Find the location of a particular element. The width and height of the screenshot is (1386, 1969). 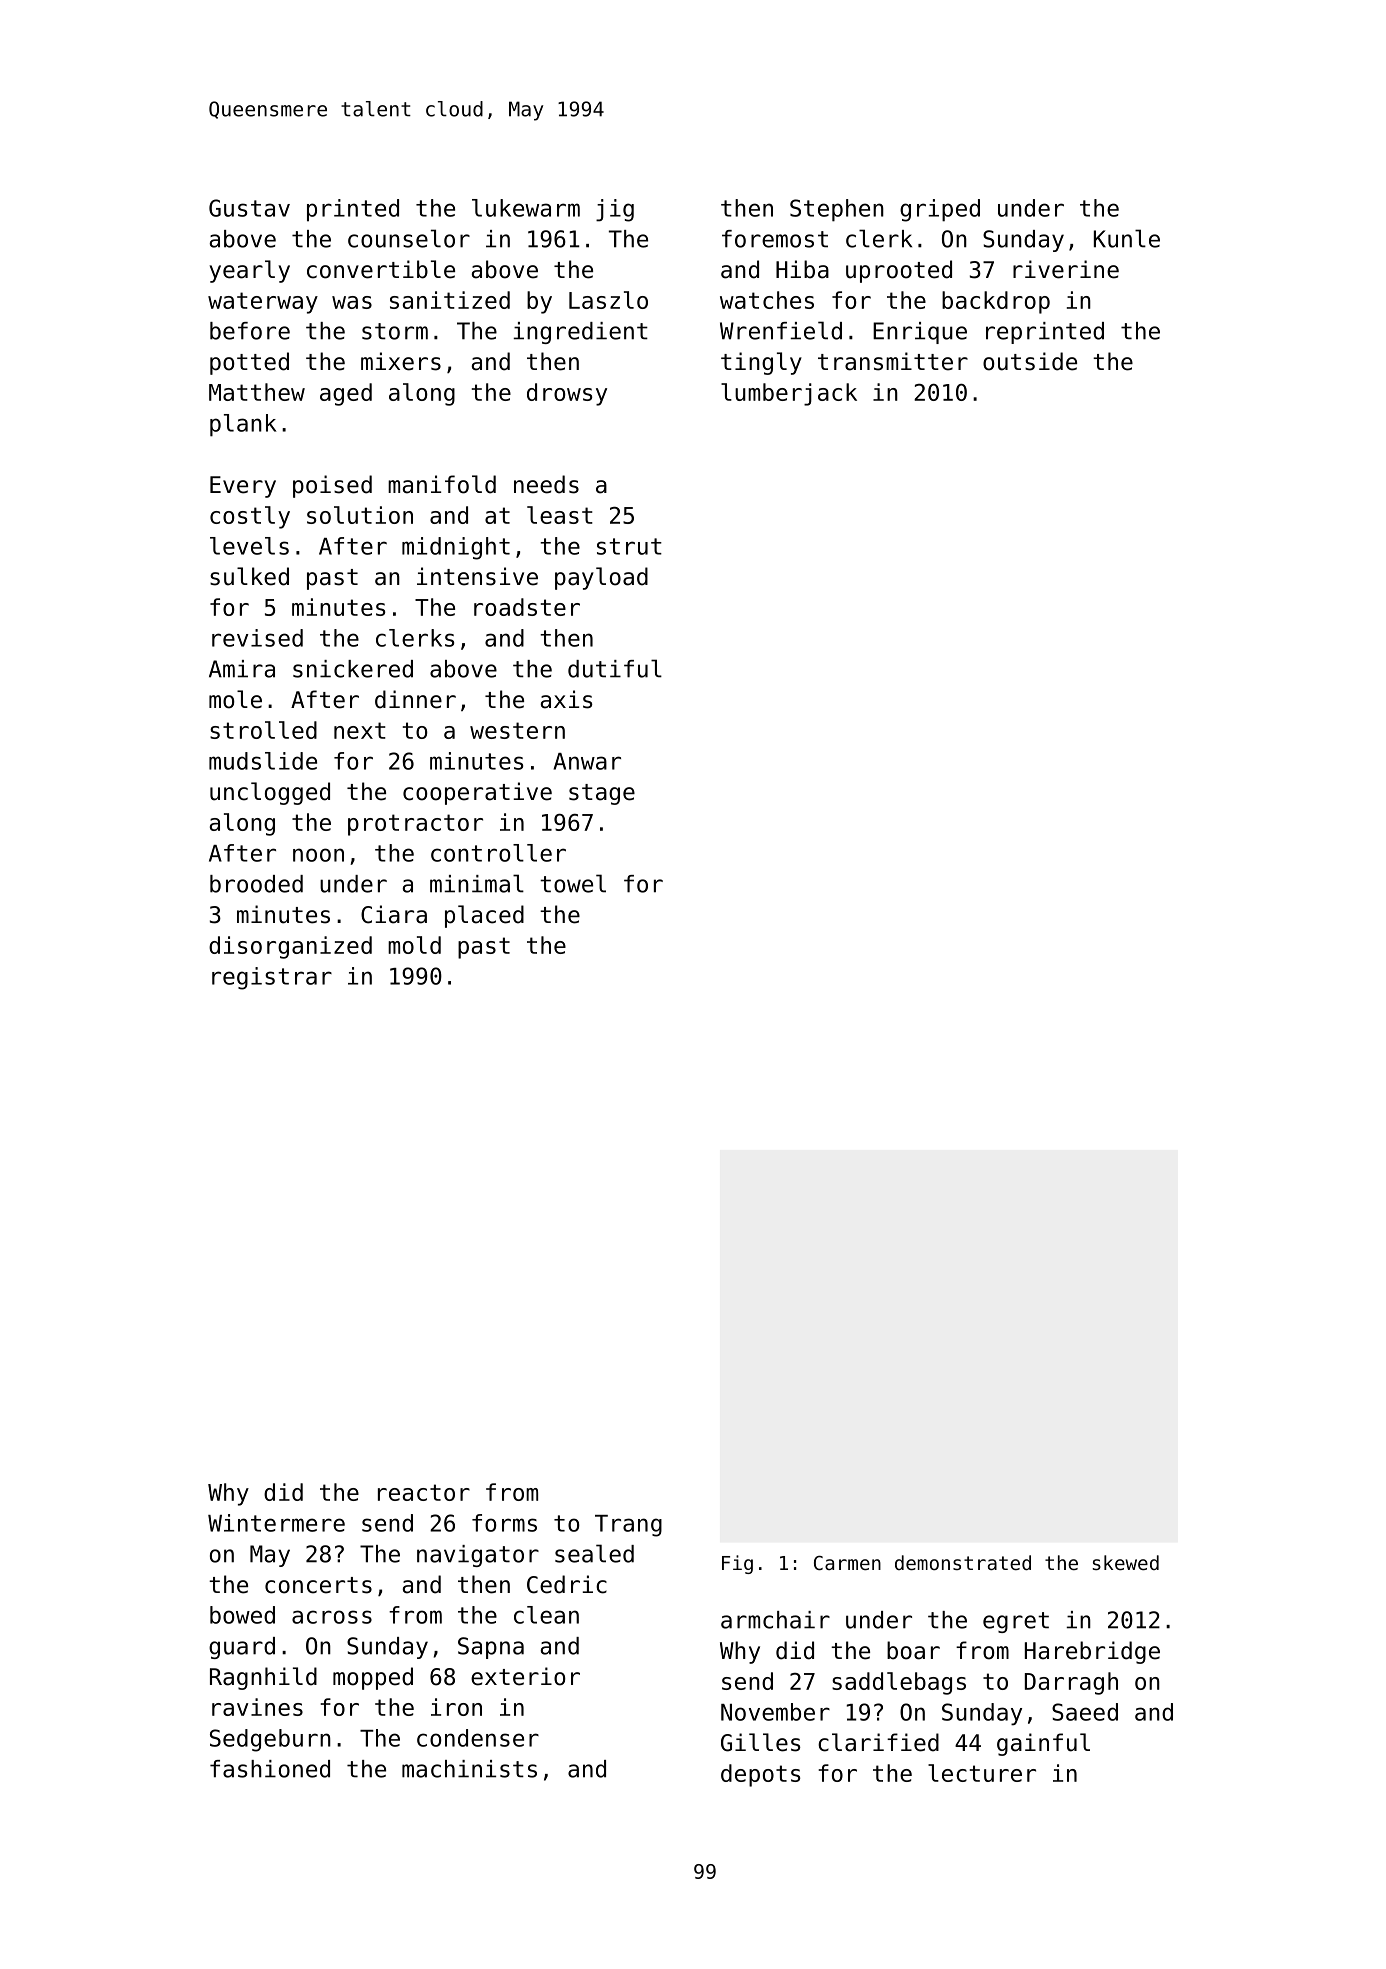

disorganized is located at coordinates (290, 947).
